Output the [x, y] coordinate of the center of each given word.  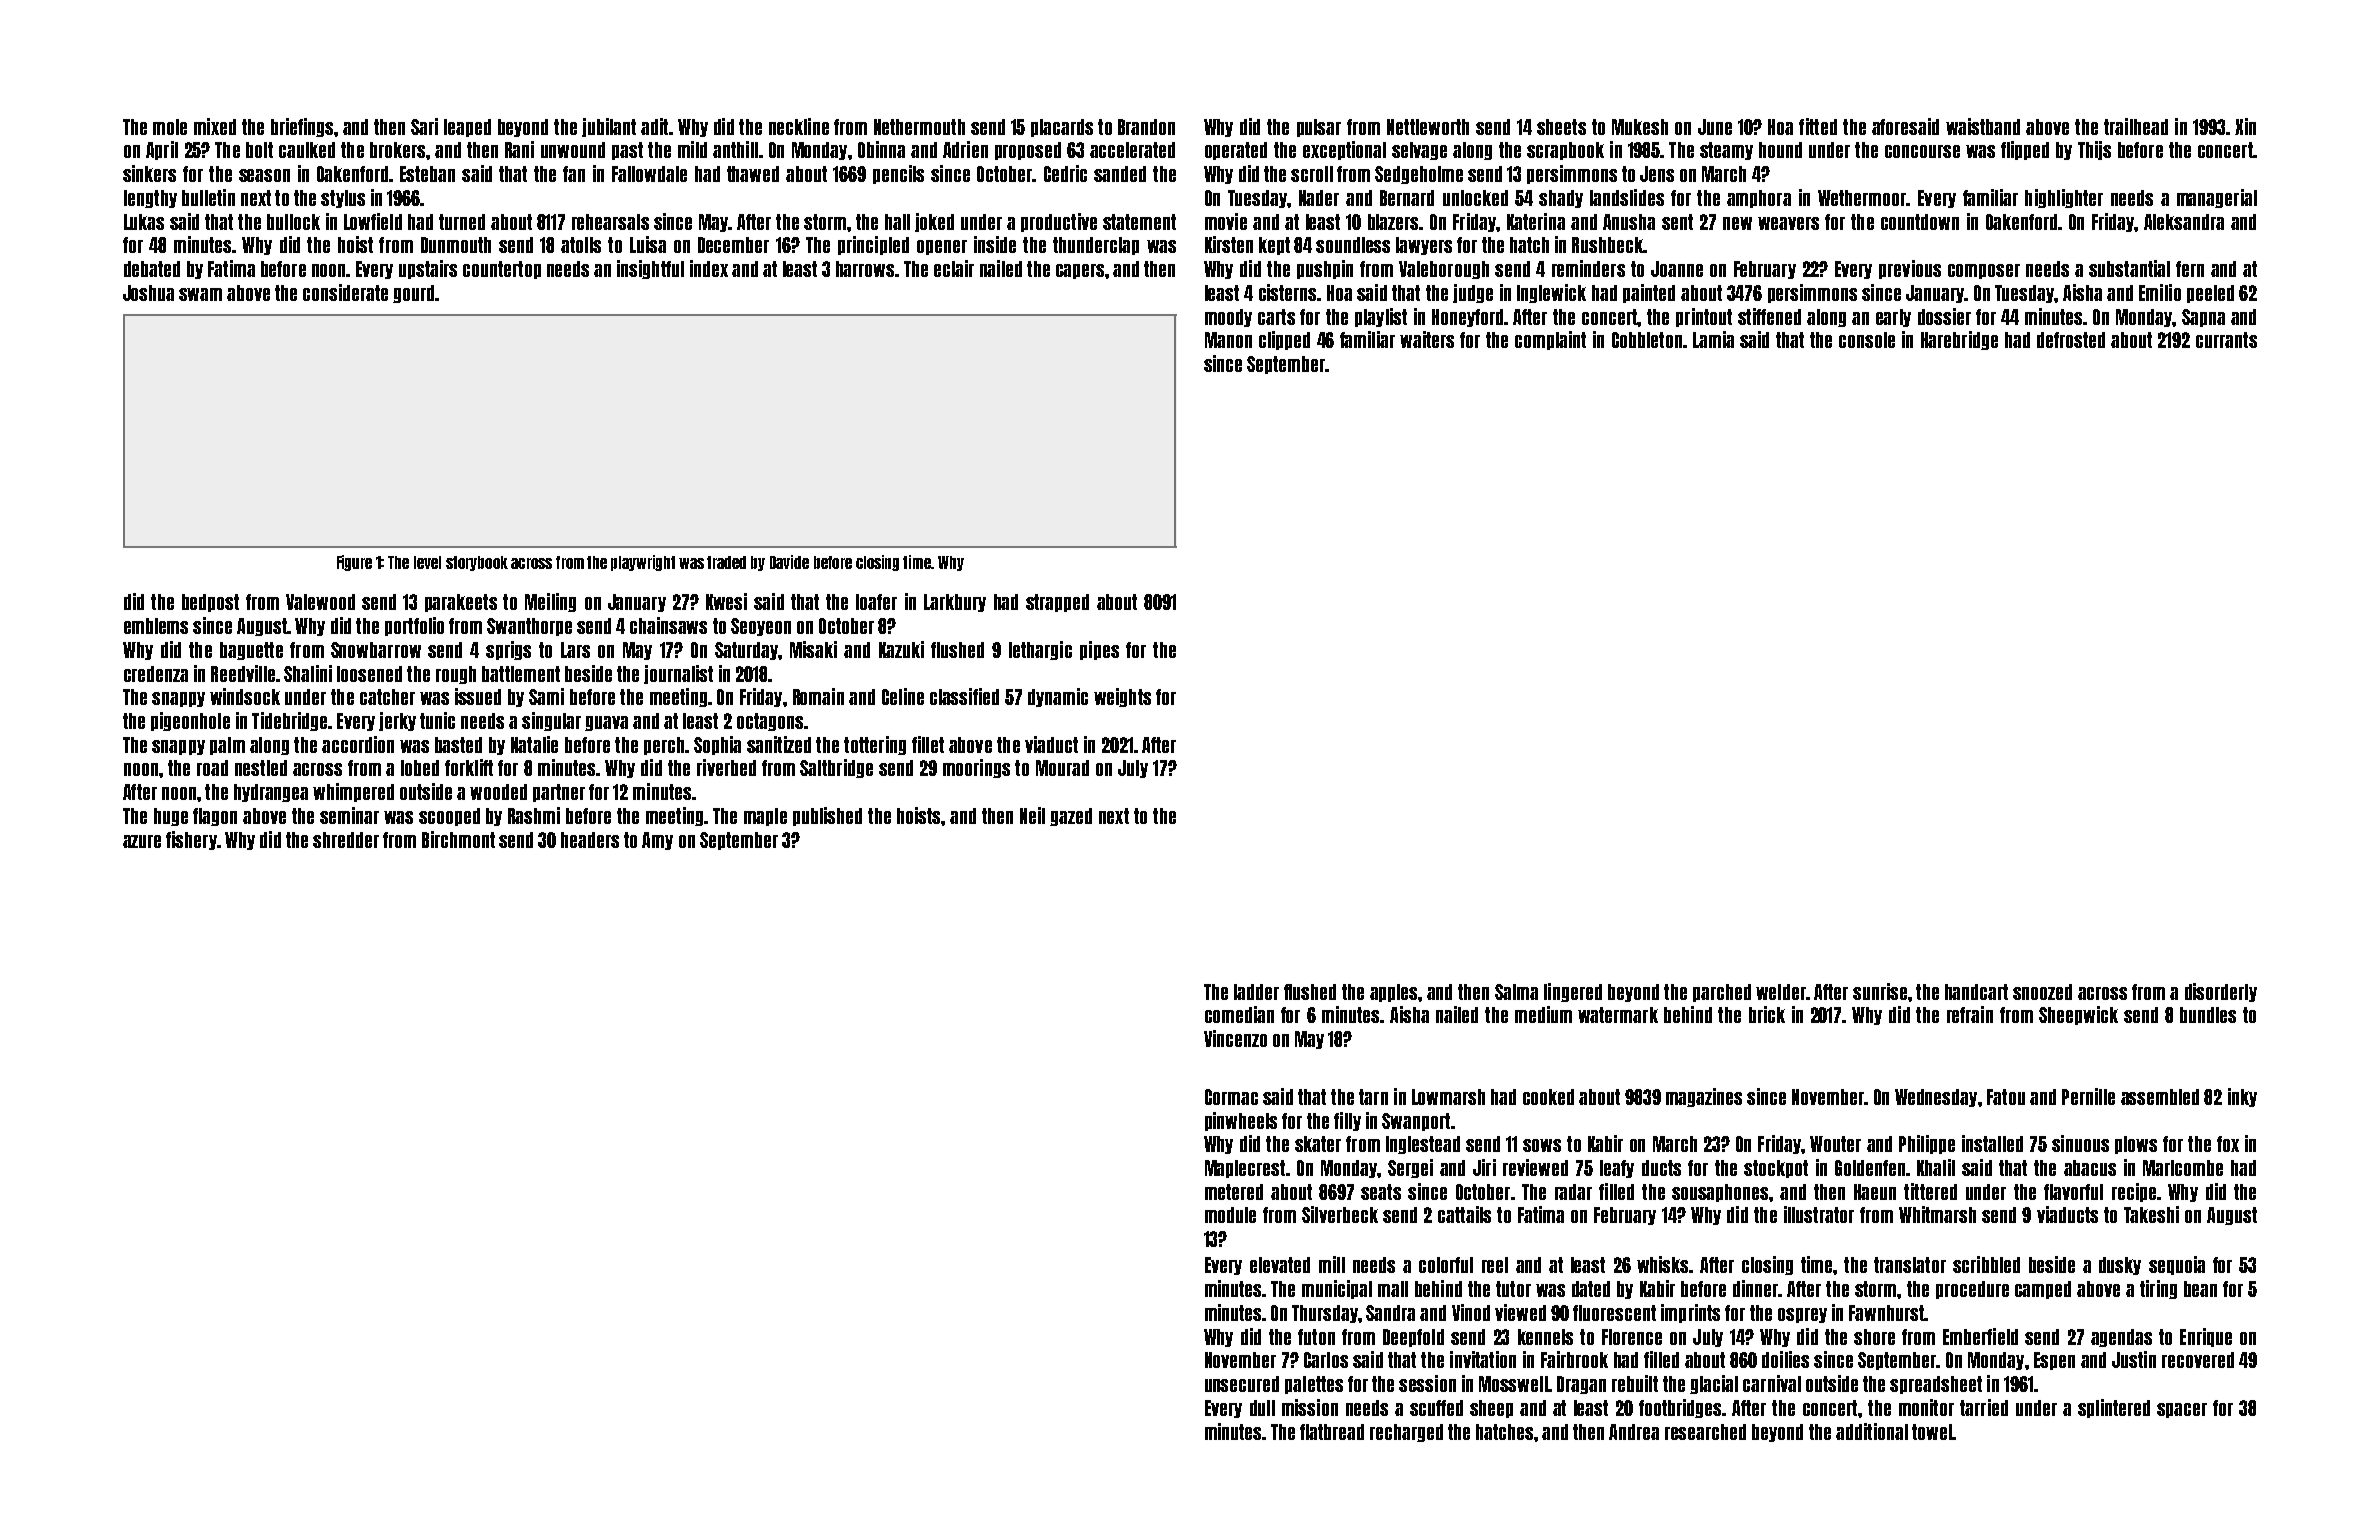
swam [200, 294]
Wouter [1835, 1144]
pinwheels [1241, 1121]
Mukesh [1640, 127]
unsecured [1242, 1384]
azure [142, 841]
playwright [643, 563]
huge [171, 817]
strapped [1057, 603]
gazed [1071, 817]
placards [1062, 128]
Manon [1228, 340]
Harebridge [1959, 340]
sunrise [1880, 991]
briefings [302, 127]
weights [1122, 697]
